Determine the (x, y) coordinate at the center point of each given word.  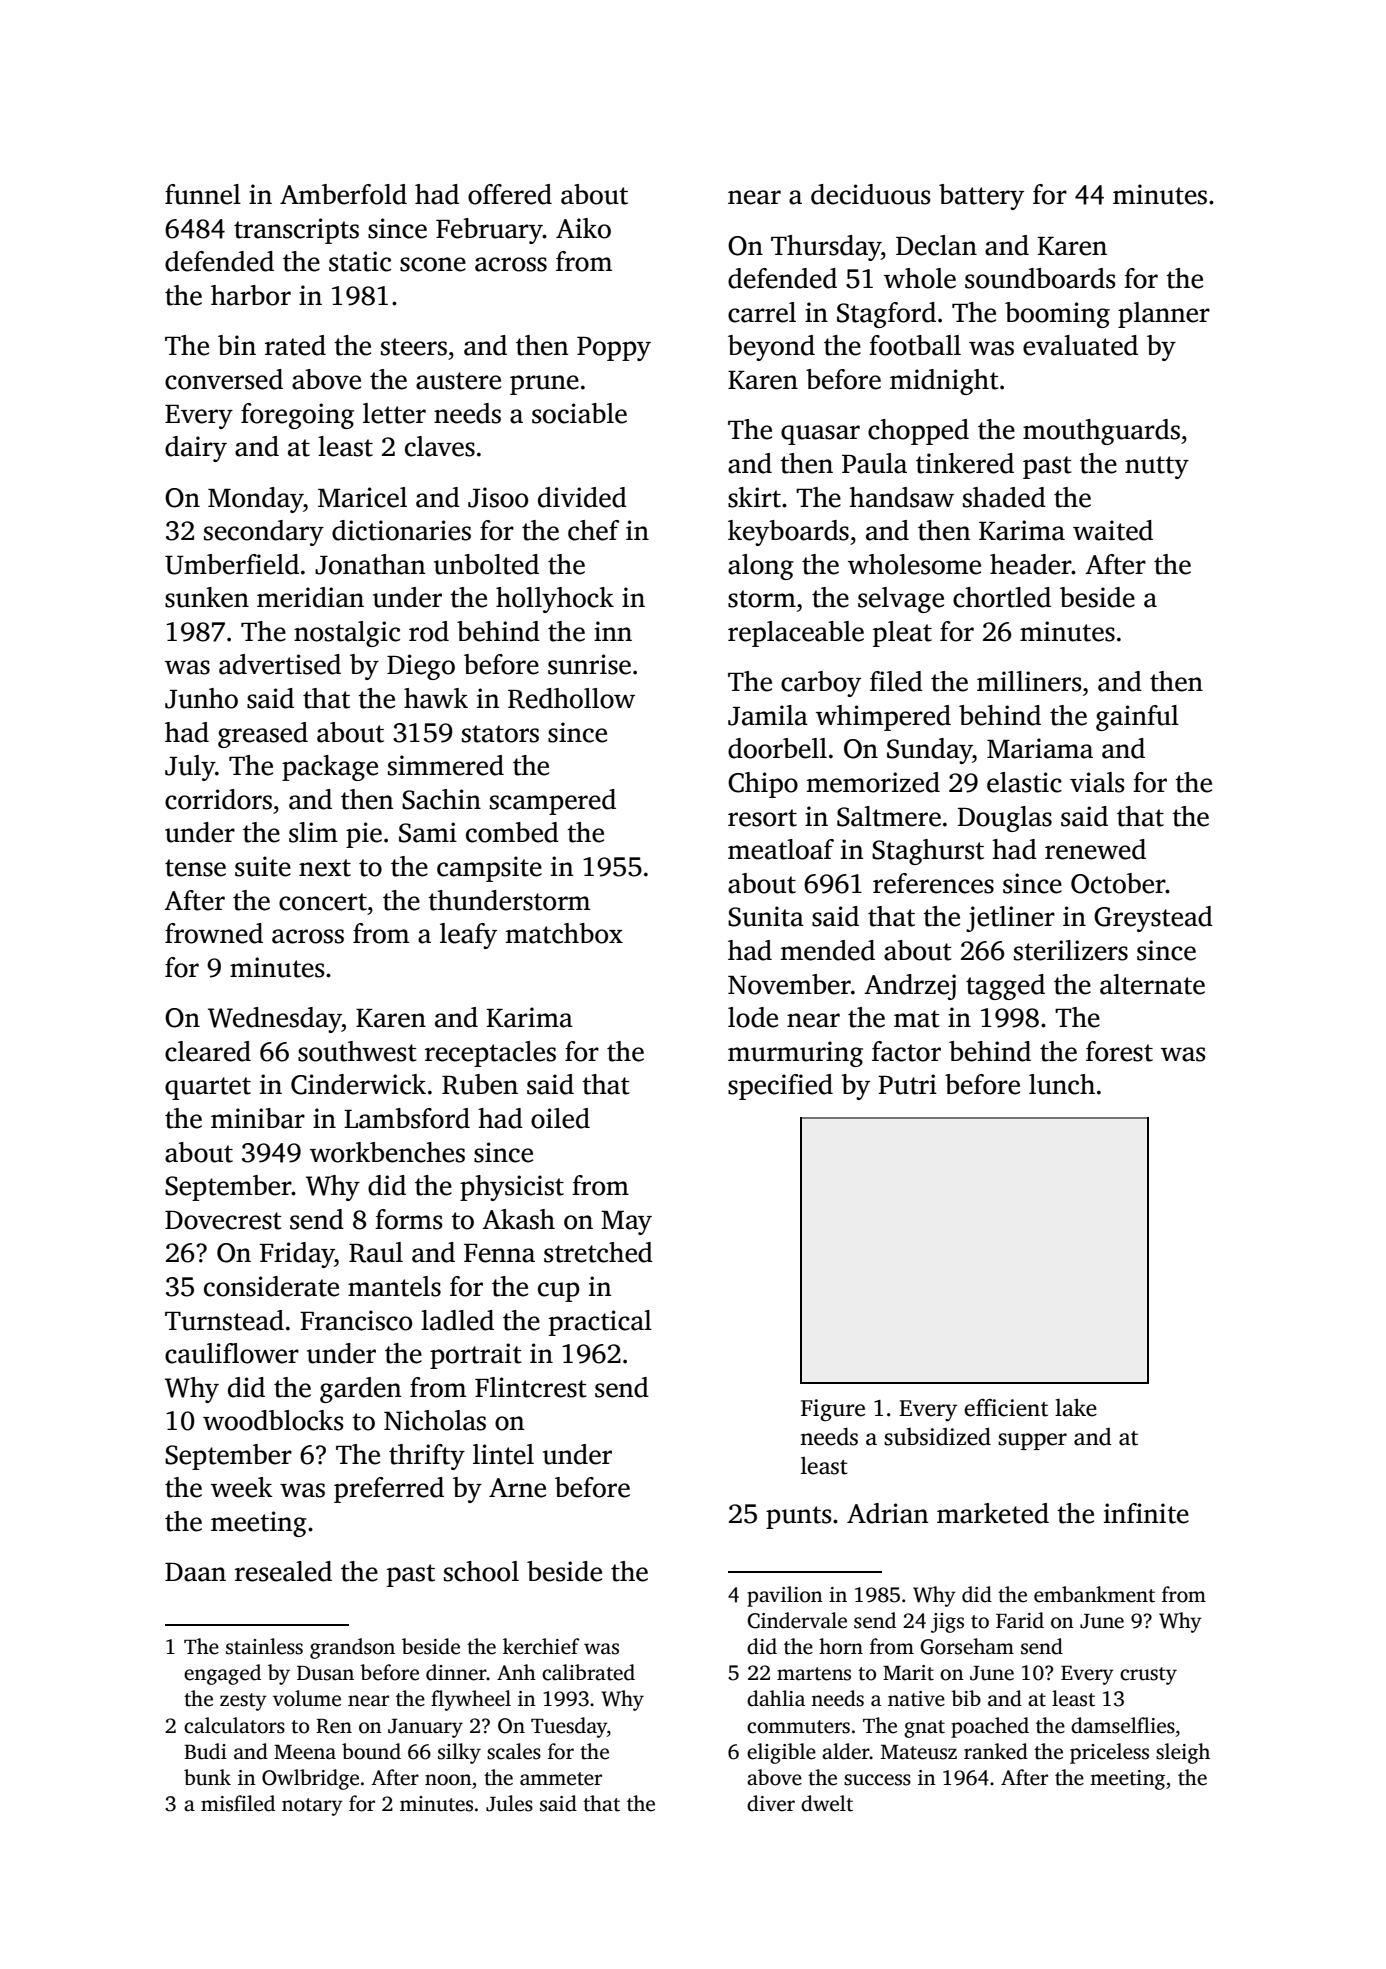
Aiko (583, 228)
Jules (509, 1803)
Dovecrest (223, 1220)
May (626, 1223)
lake (1076, 1407)
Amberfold (343, 194)
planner (1164, 315)
